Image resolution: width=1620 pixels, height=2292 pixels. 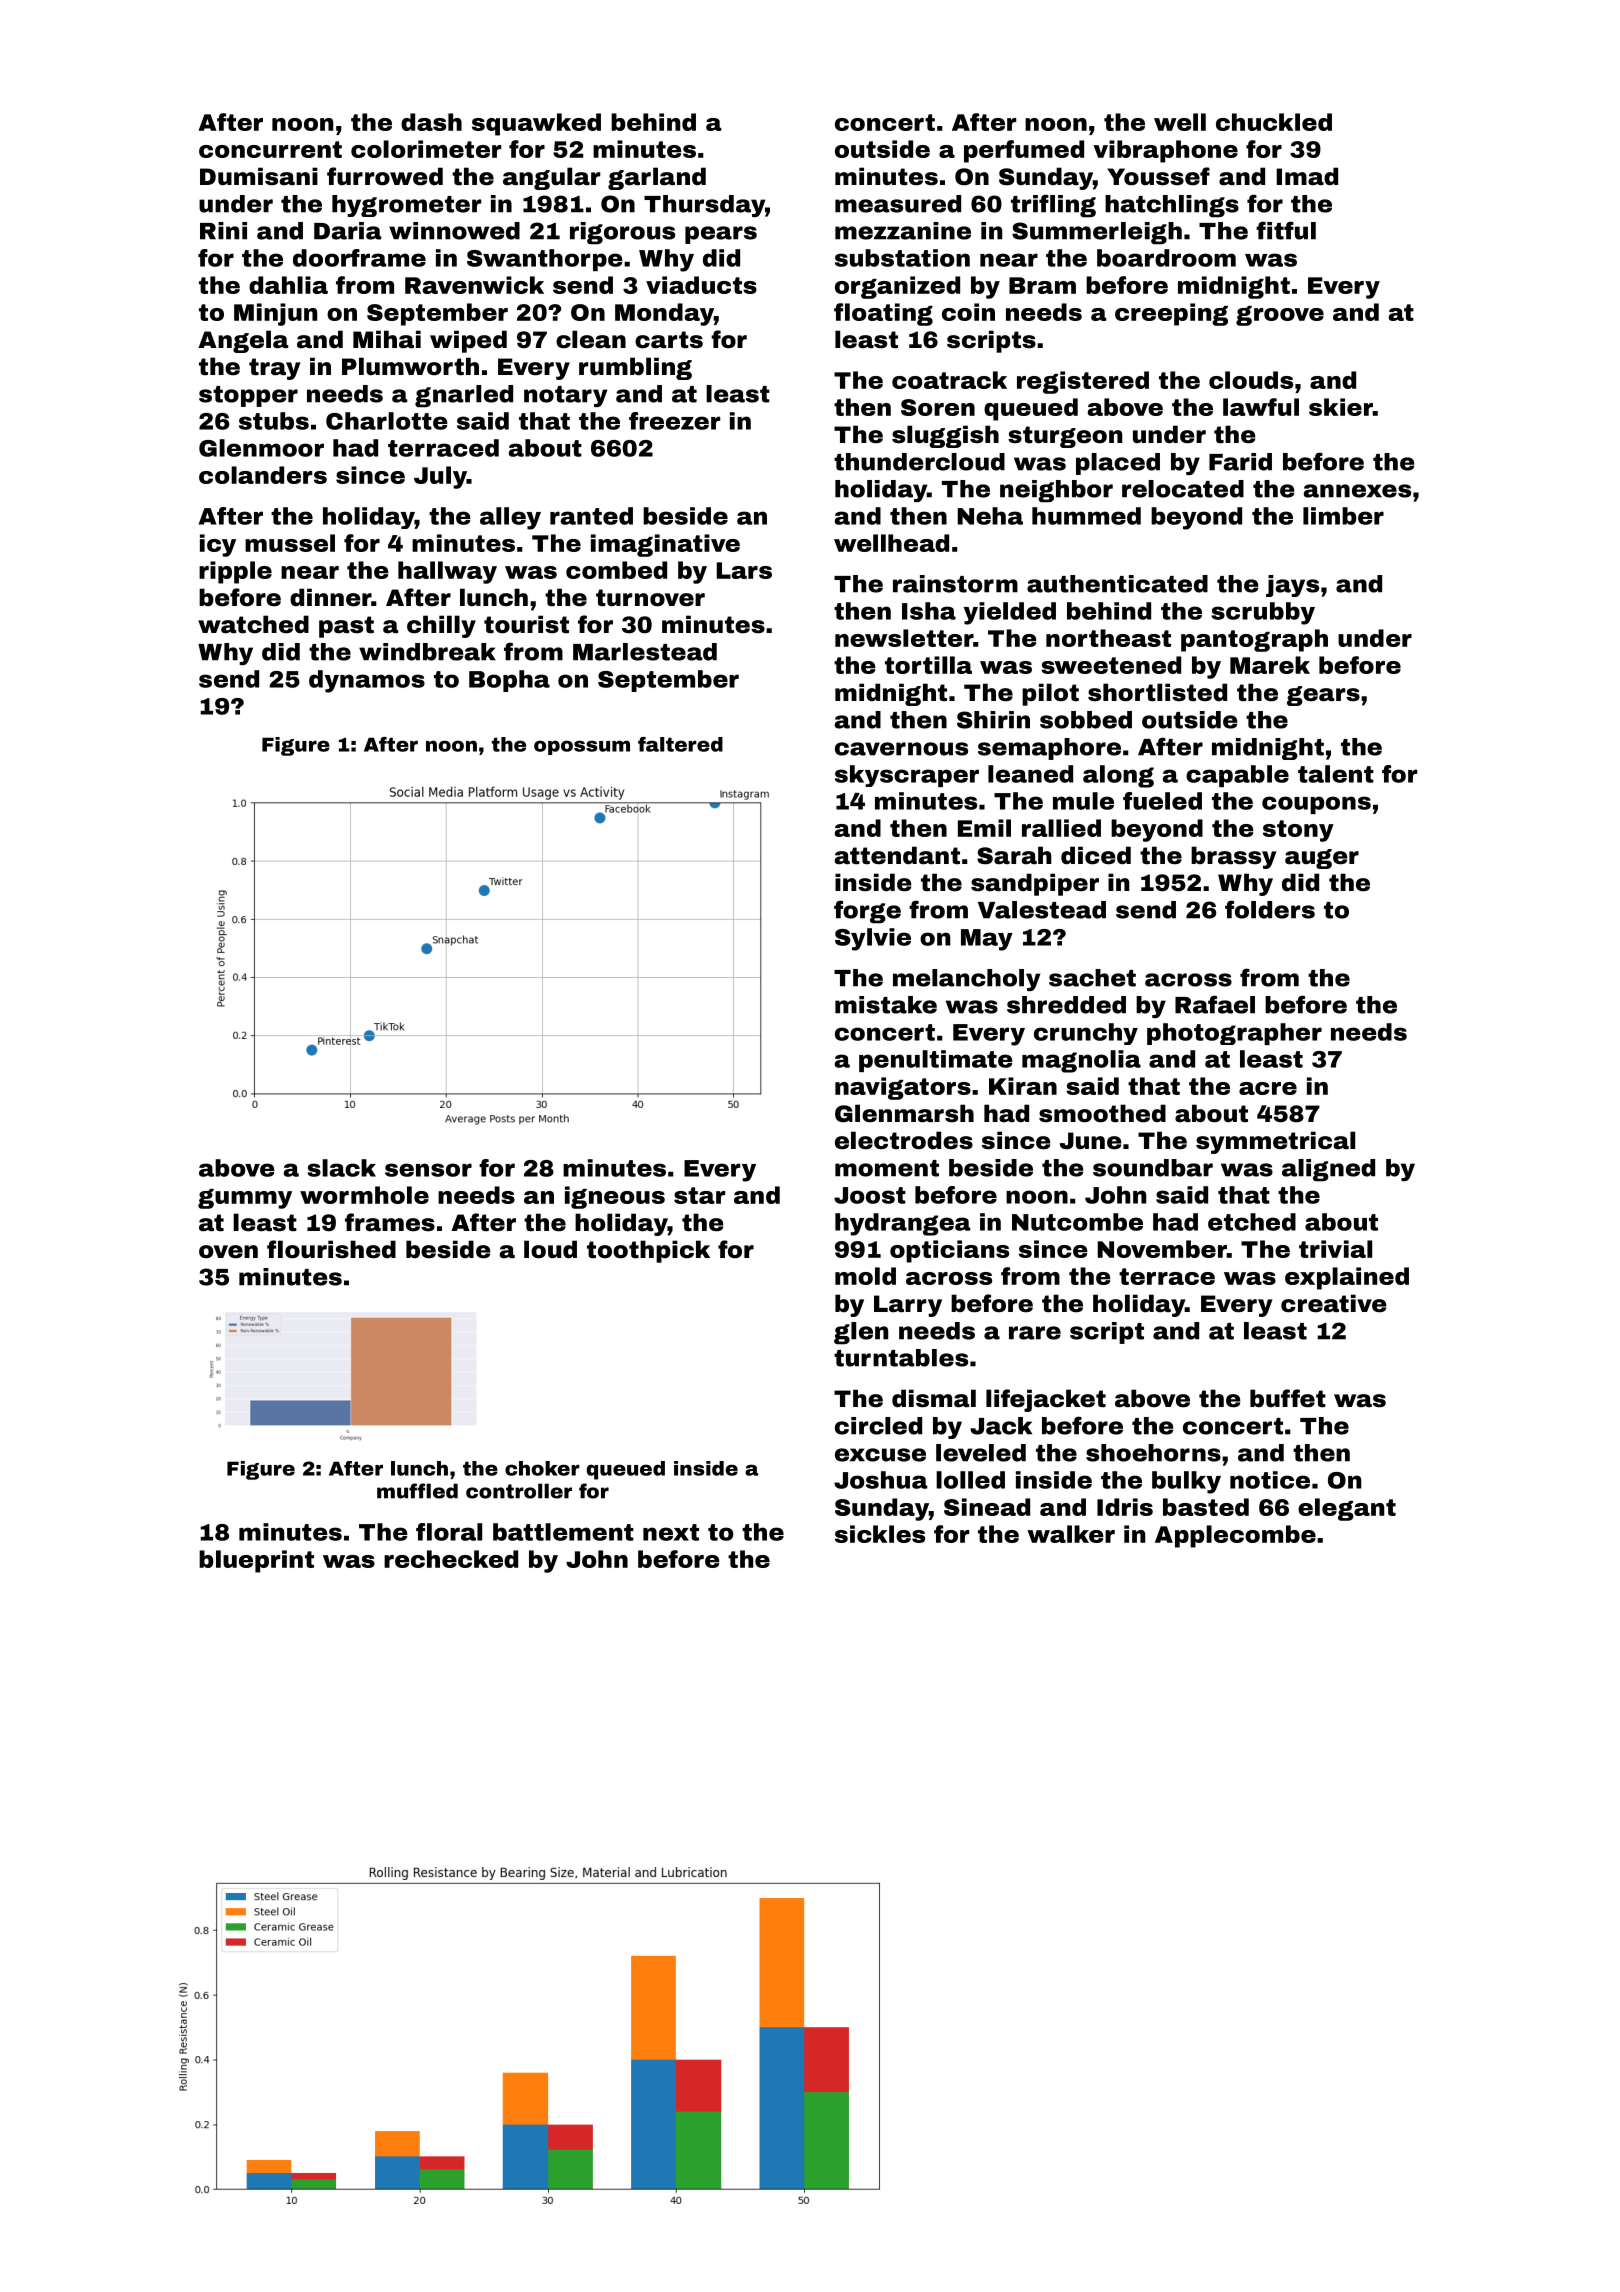 What do you see at coordinates (387, 421) in the screenshot?
I see `Charlotte` at bounding box center [387, 421].
